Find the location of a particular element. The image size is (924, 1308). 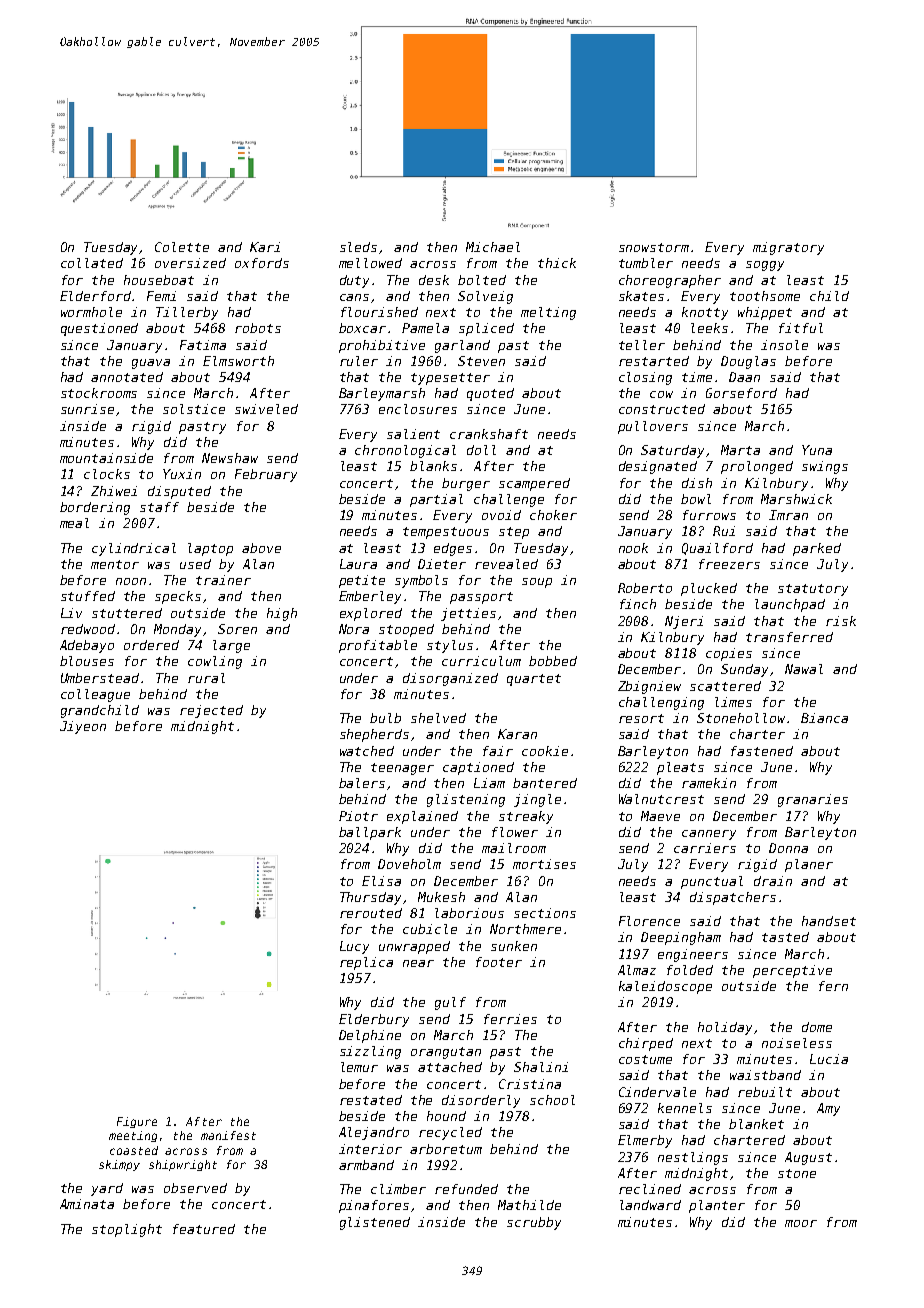

folded is located at coordinates (690, 970).
